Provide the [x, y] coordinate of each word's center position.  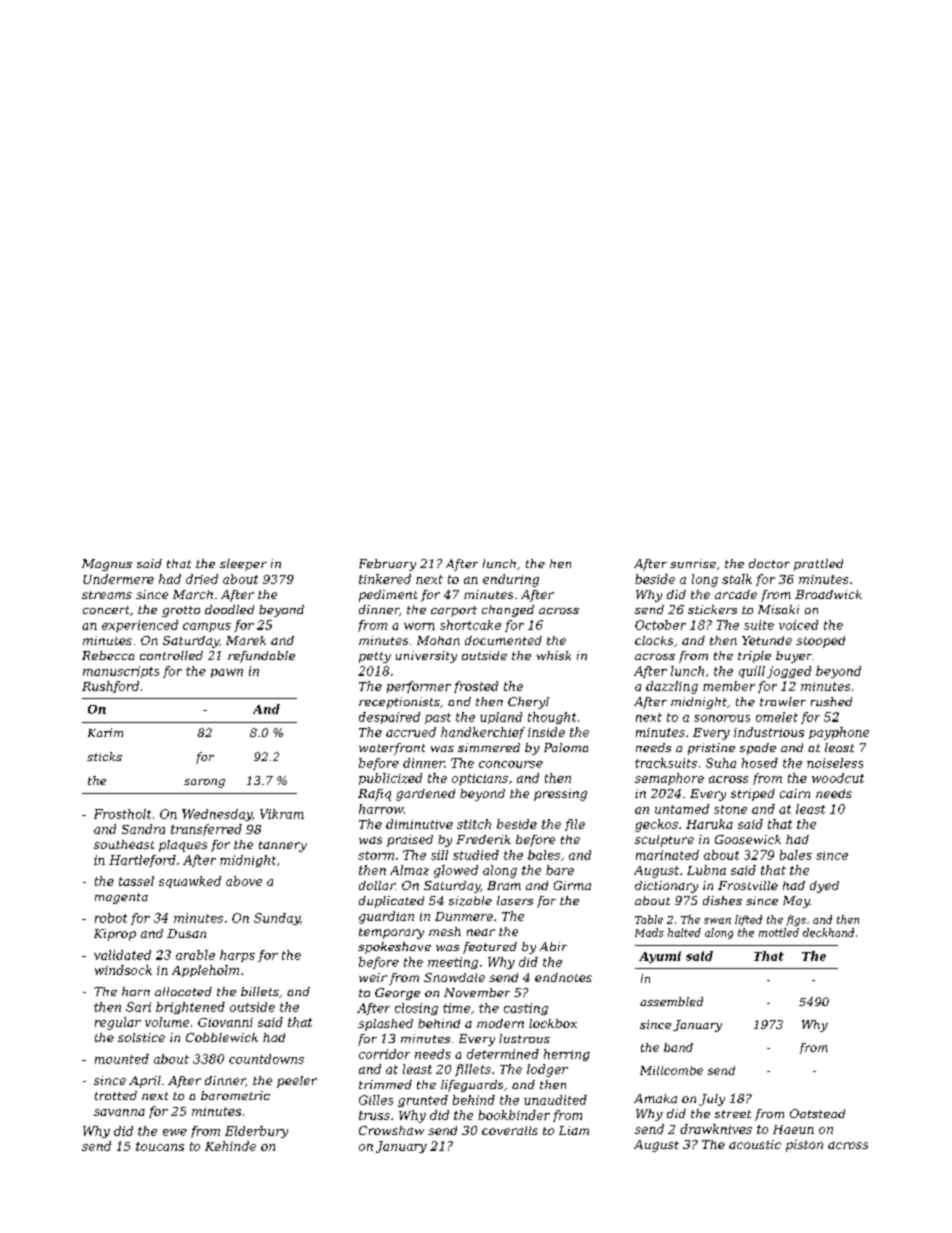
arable [195, 955]
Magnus [107, 565]
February [387, 565]
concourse [511, 764]
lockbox [553, 1023]
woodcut [838, 778]
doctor [769, 563]
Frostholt [122, 814]
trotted [116, 1095]
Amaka [655, 1098]
